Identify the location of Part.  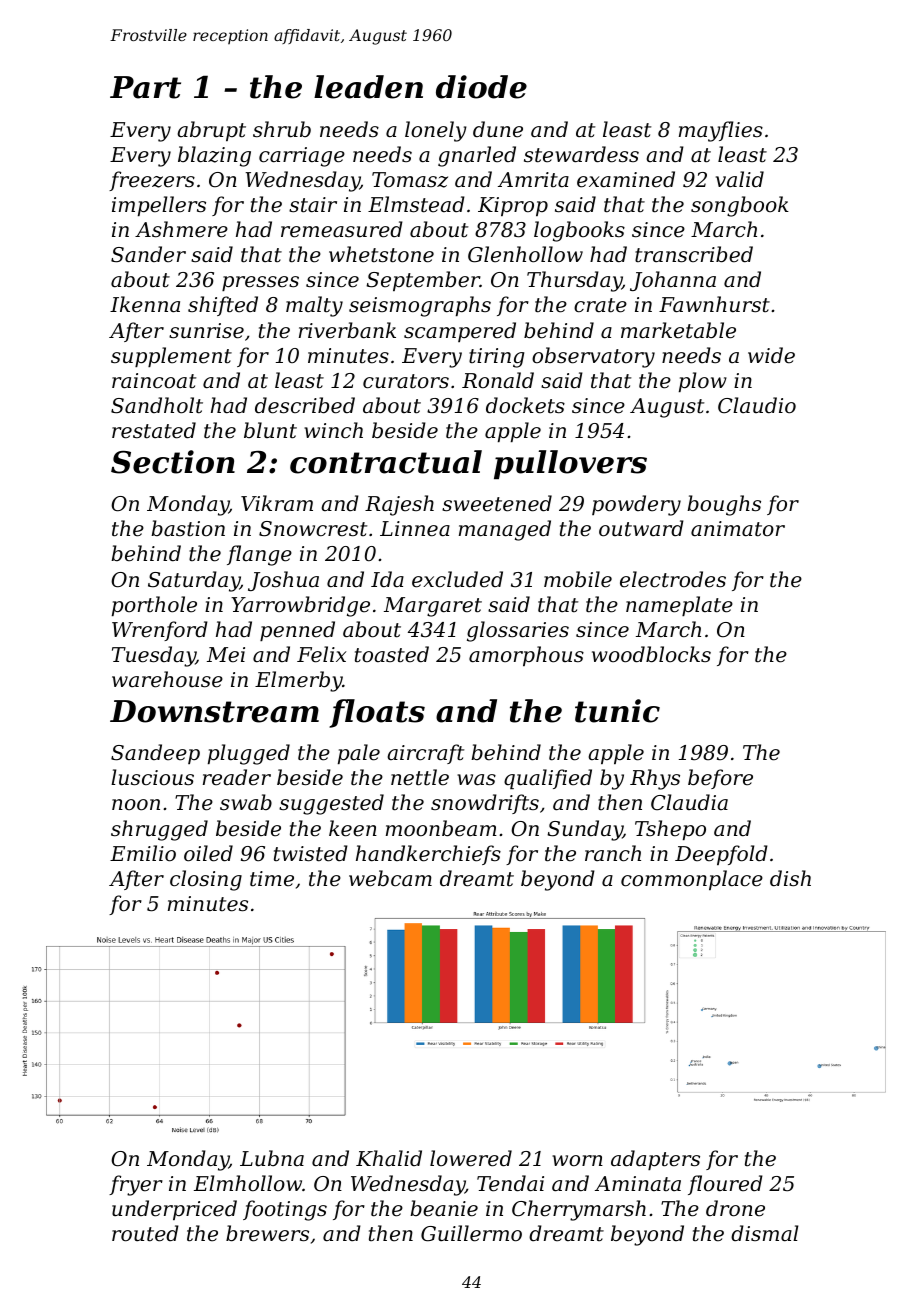
(145, 87).
